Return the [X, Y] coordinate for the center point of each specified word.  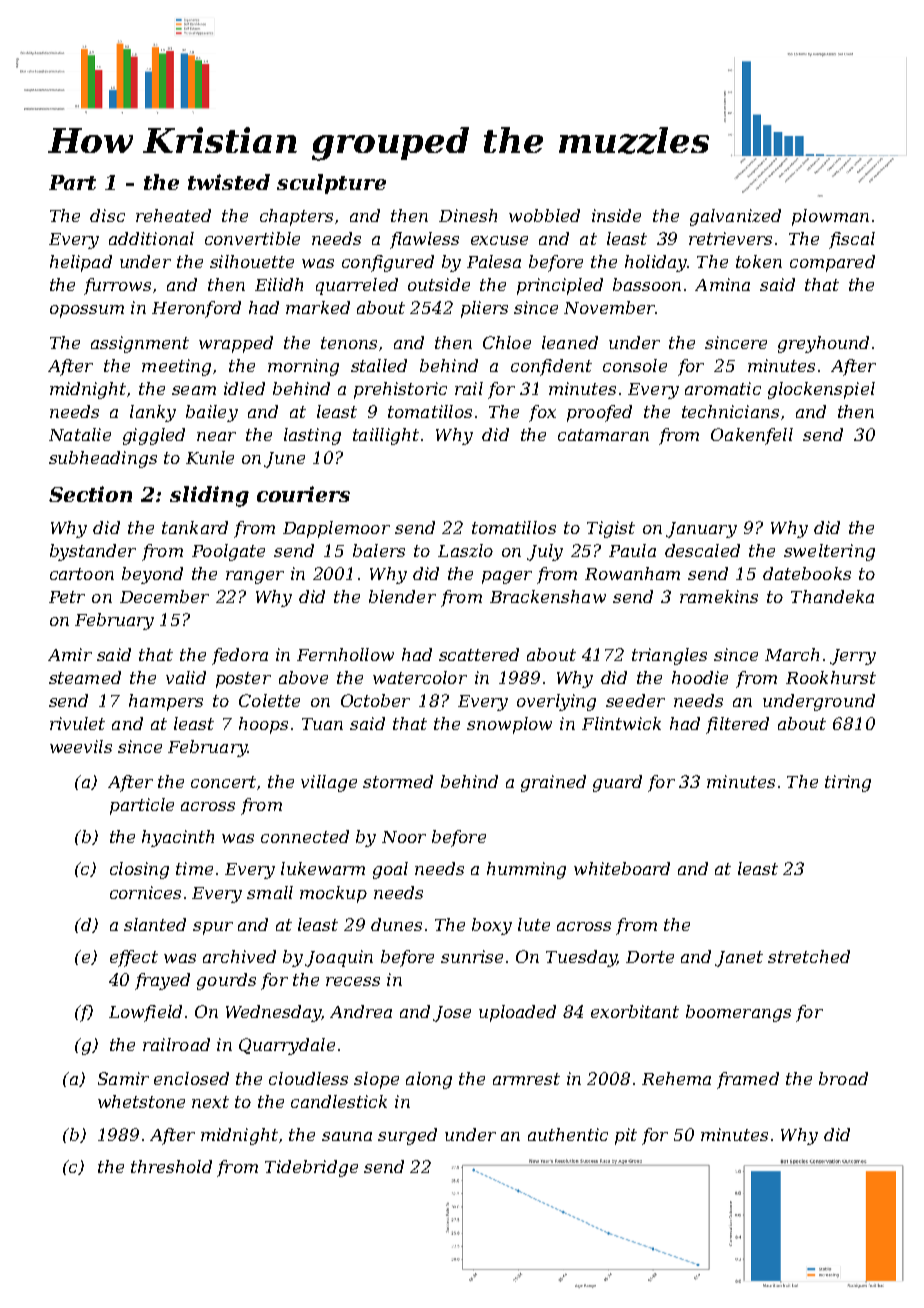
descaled [702, 550]
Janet [739, 959]
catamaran [603, 435]
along [429, 1080]
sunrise [472, 956]
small [270, 892]
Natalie [80, 434]
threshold [171, 1166]
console [635, 365]
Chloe [507, 342]
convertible [252, 238]
